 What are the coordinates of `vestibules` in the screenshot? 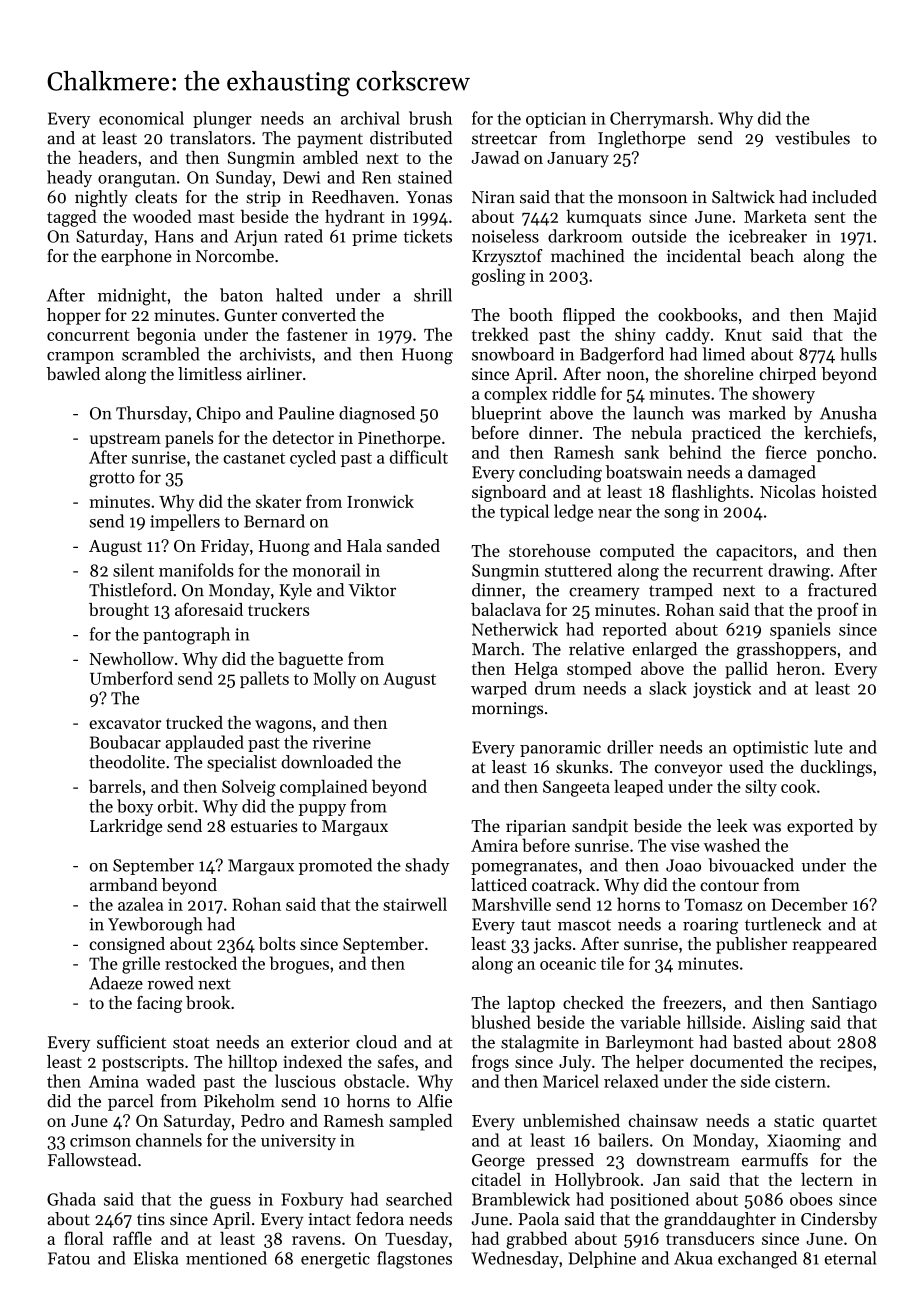 It's located at (812, 138).
